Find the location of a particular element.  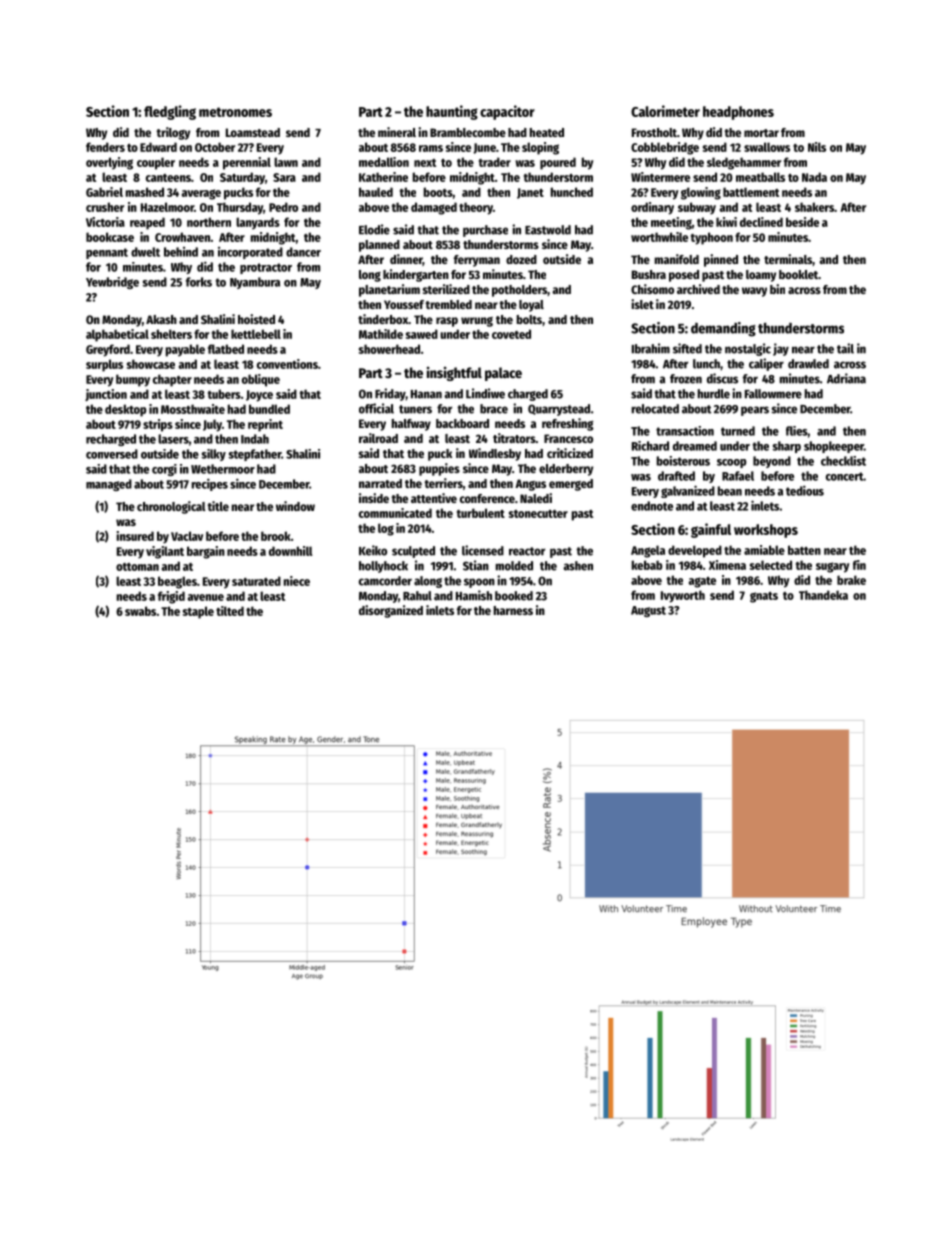

ottoman is located at coordinates (137, 567).
